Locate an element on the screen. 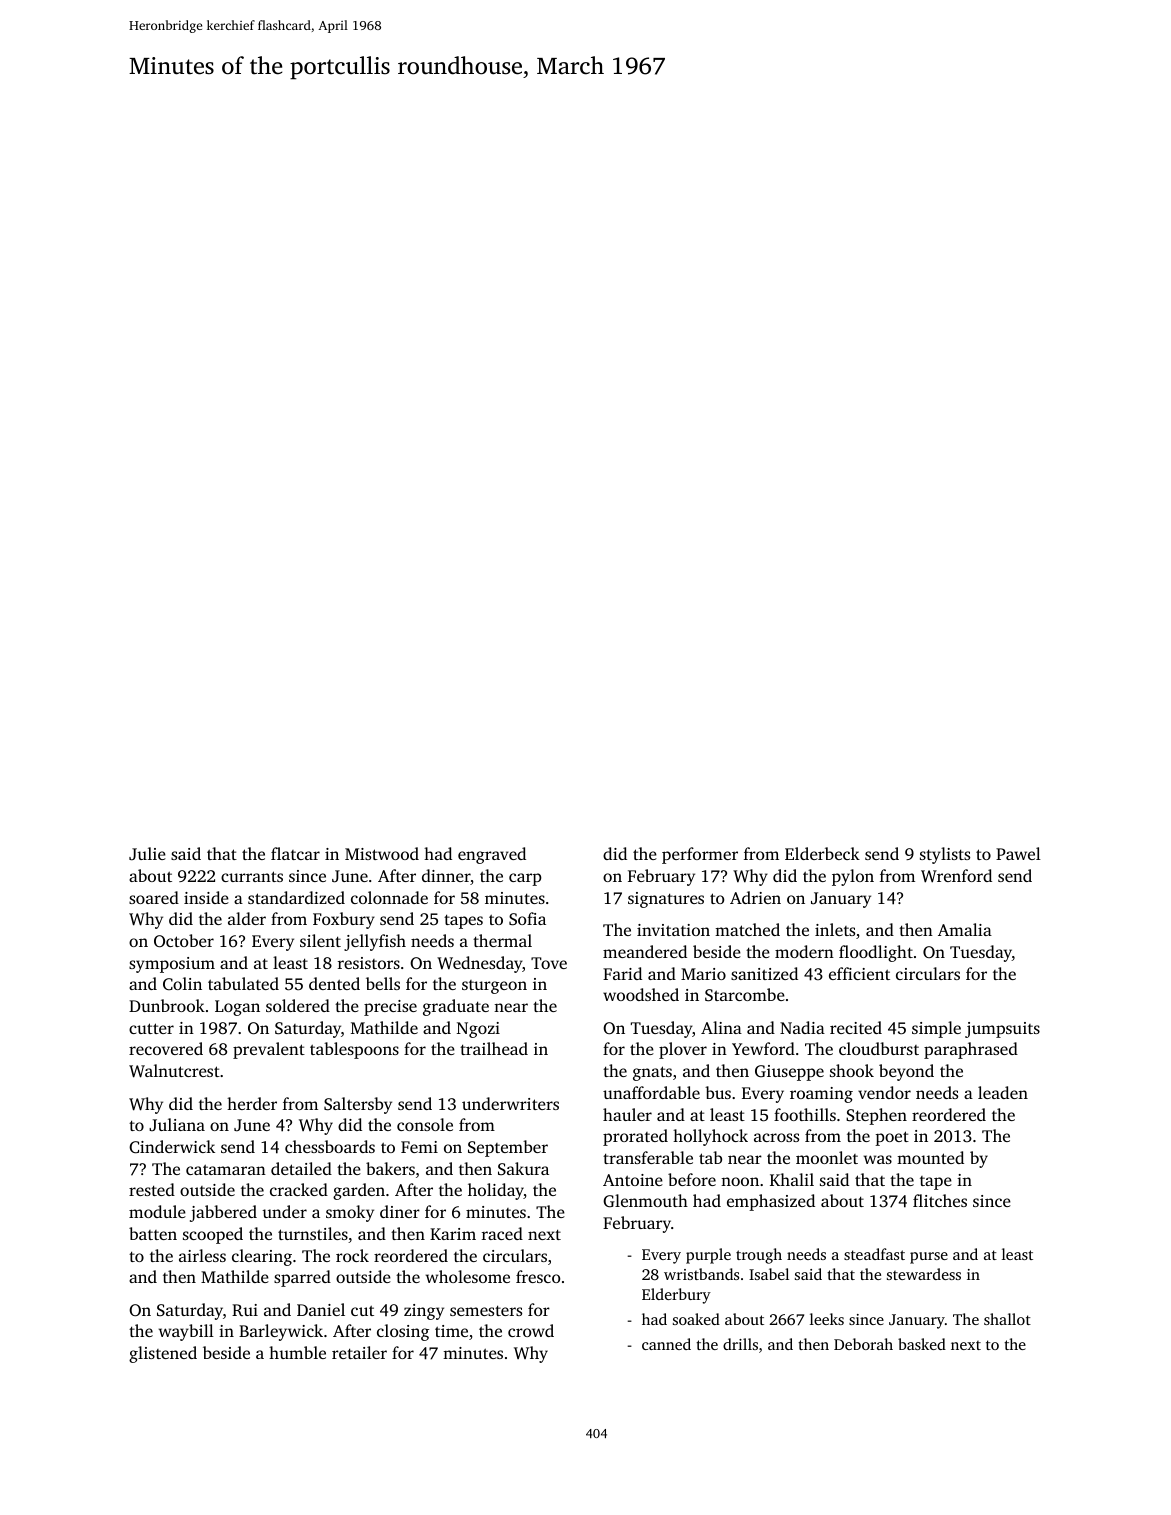  Sofia is located at coordinates (527, 919).
